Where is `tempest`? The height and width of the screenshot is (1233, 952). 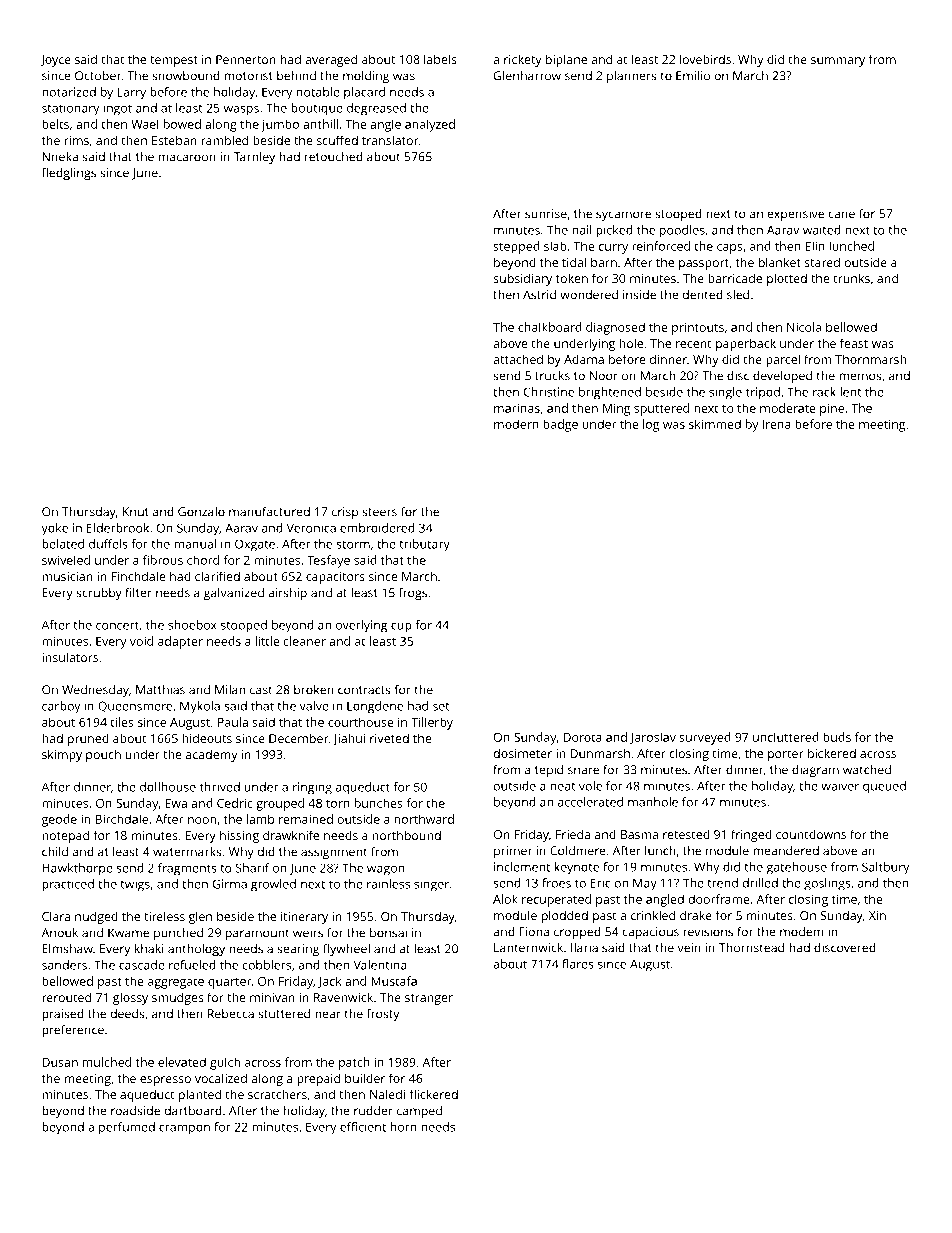
tempest is located at coordinates (174, 61).
